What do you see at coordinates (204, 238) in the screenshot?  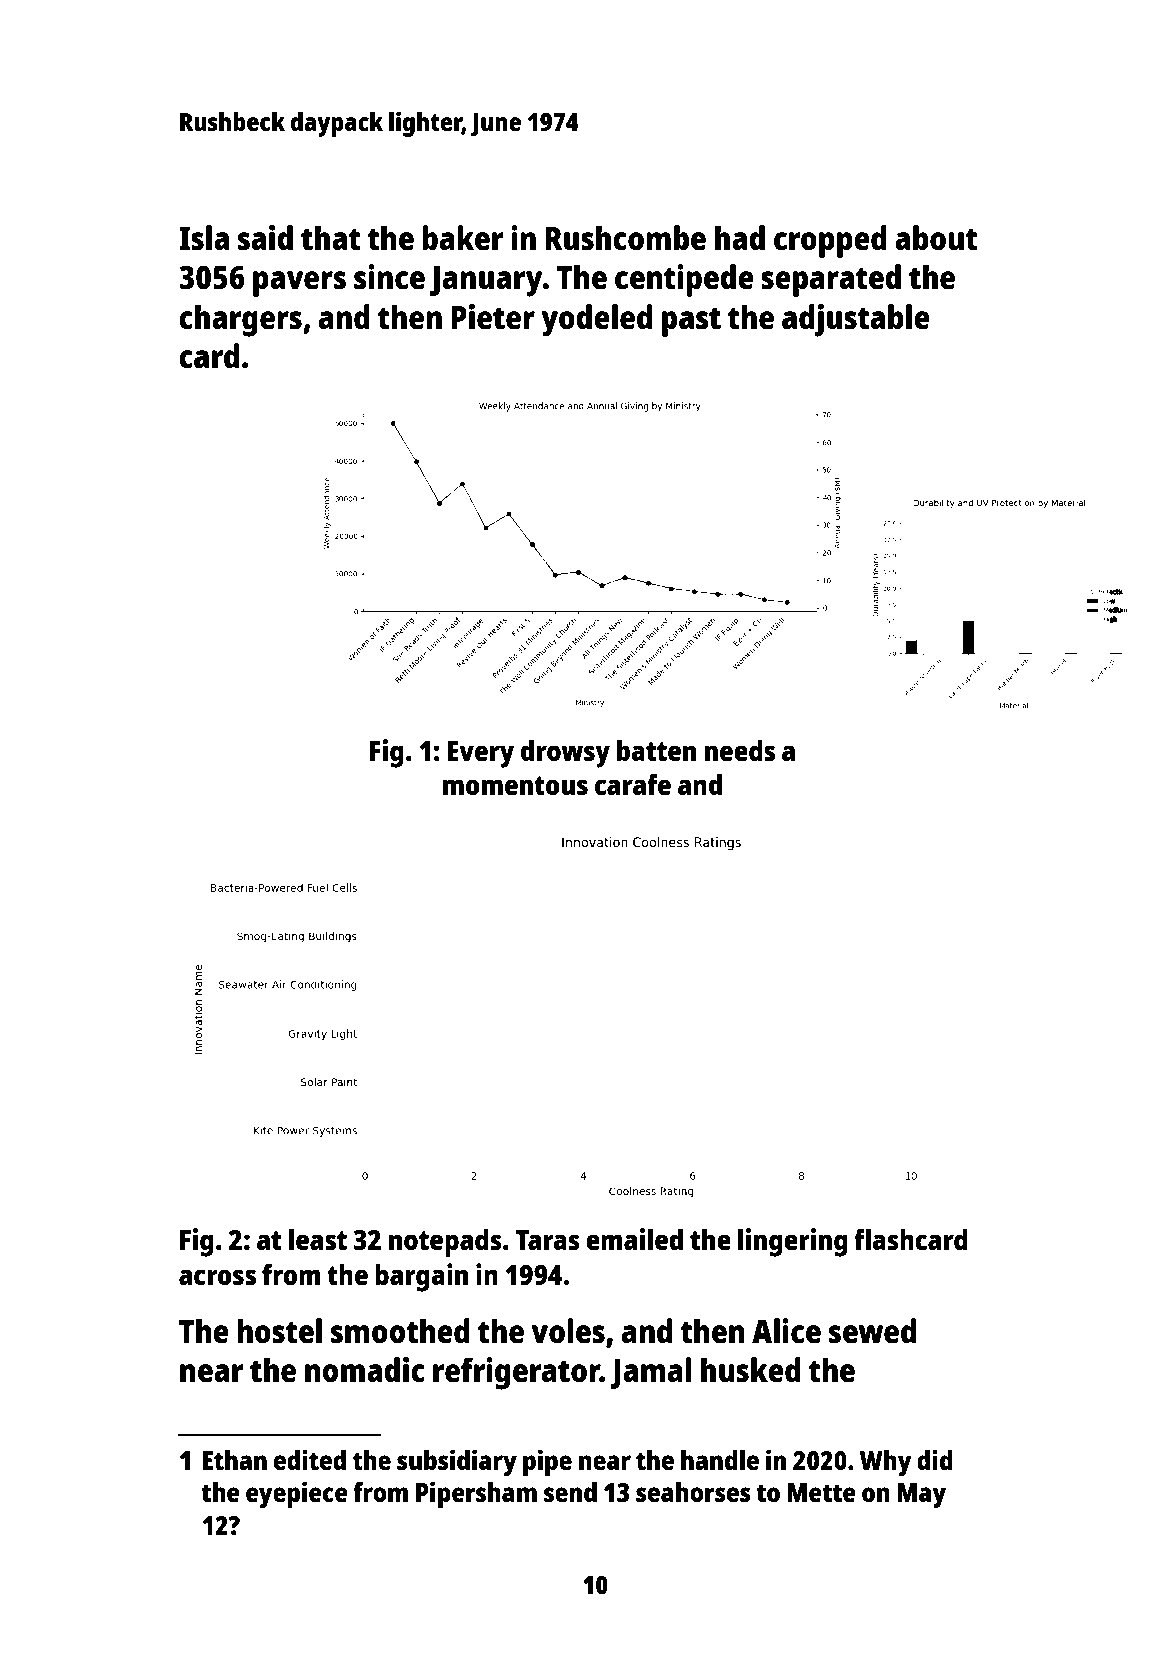 I see `Isla` at bounding box center [204, 238].
